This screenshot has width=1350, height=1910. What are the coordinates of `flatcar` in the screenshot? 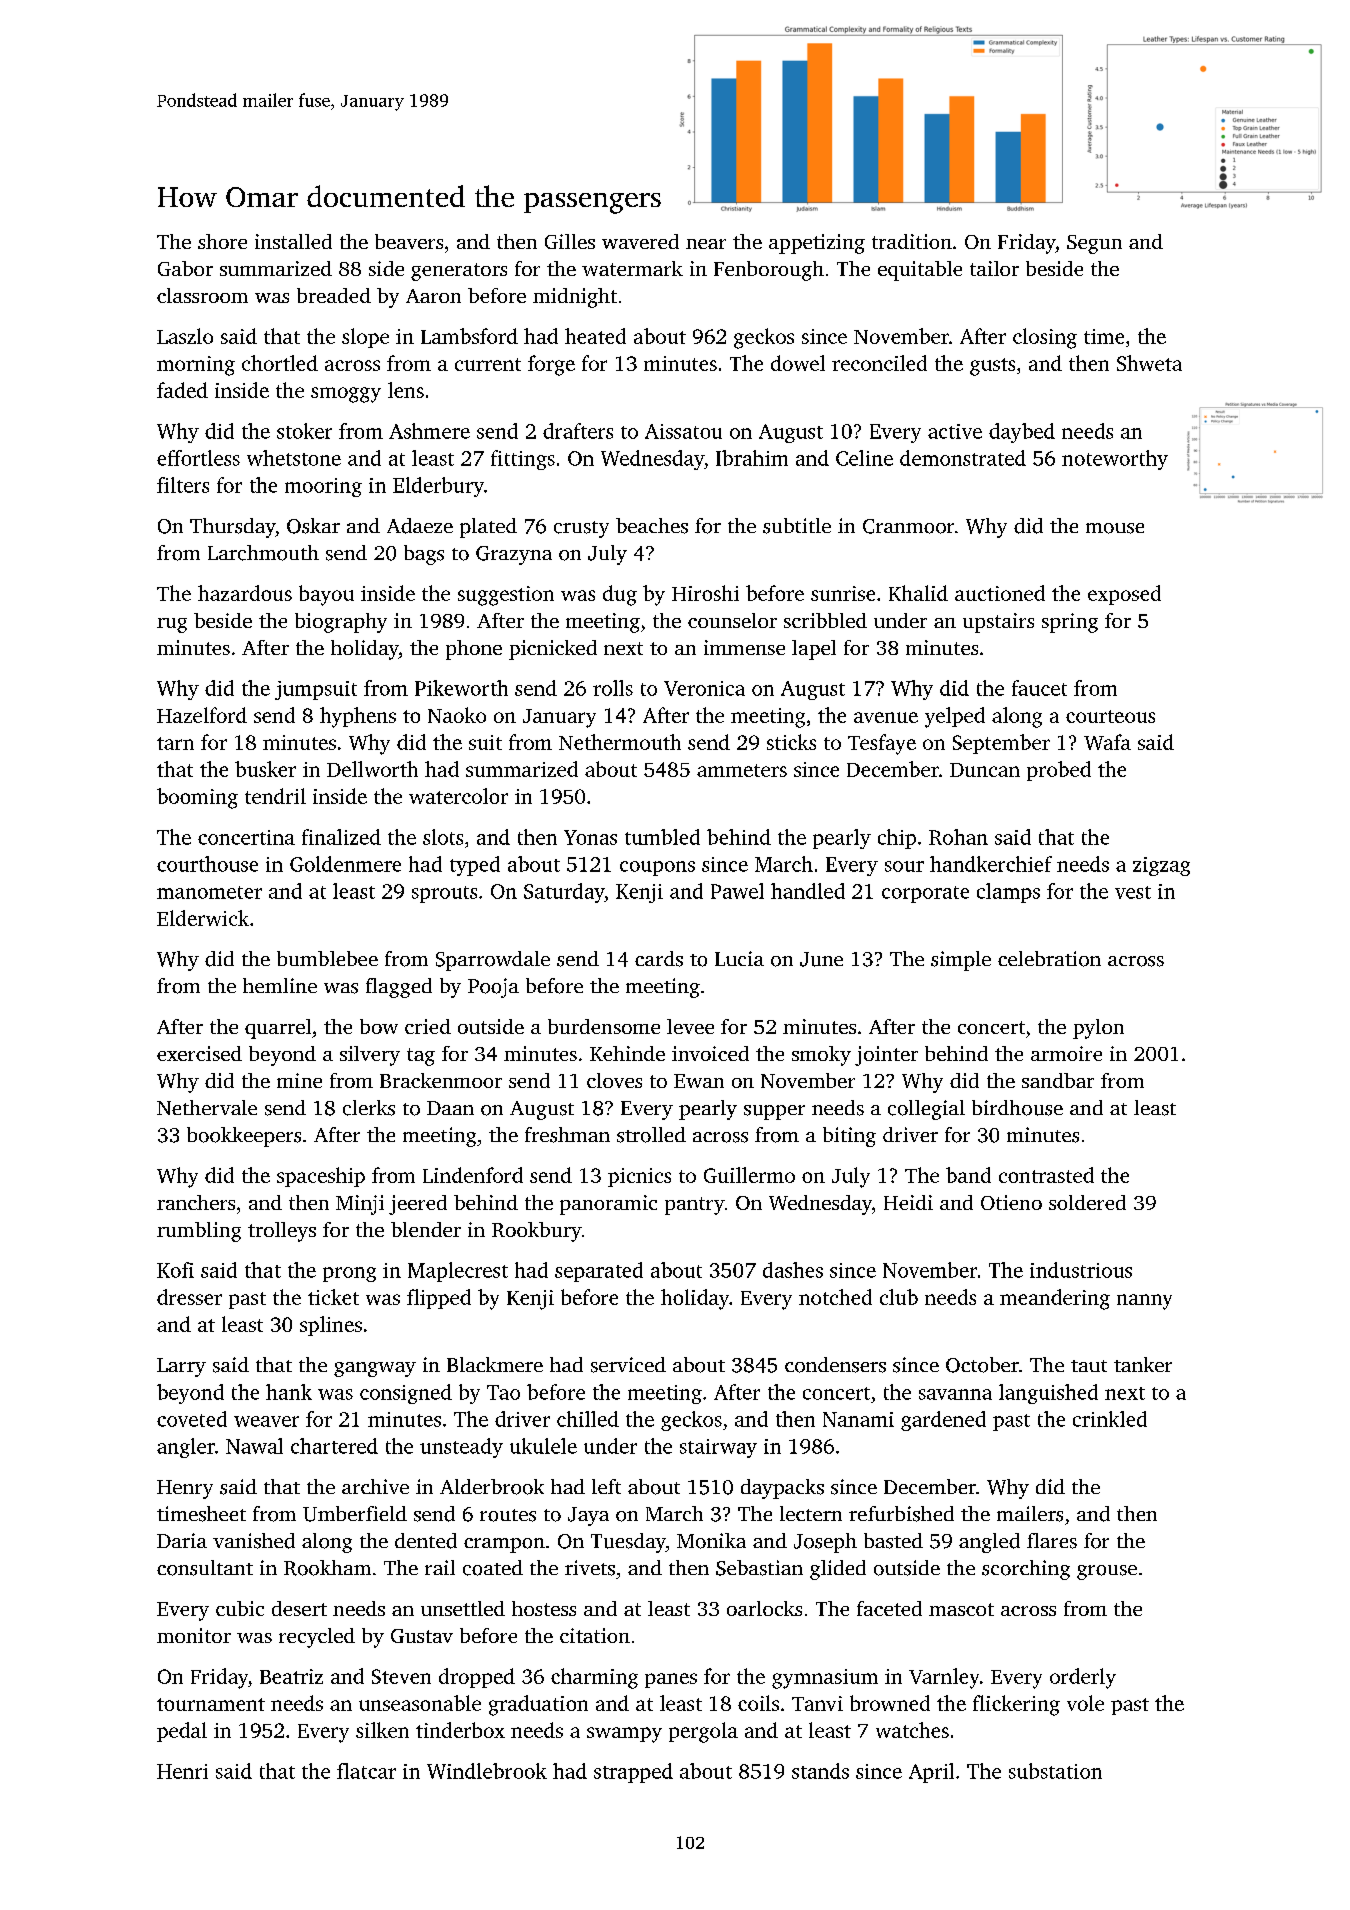 It's located at (366, 1771).
